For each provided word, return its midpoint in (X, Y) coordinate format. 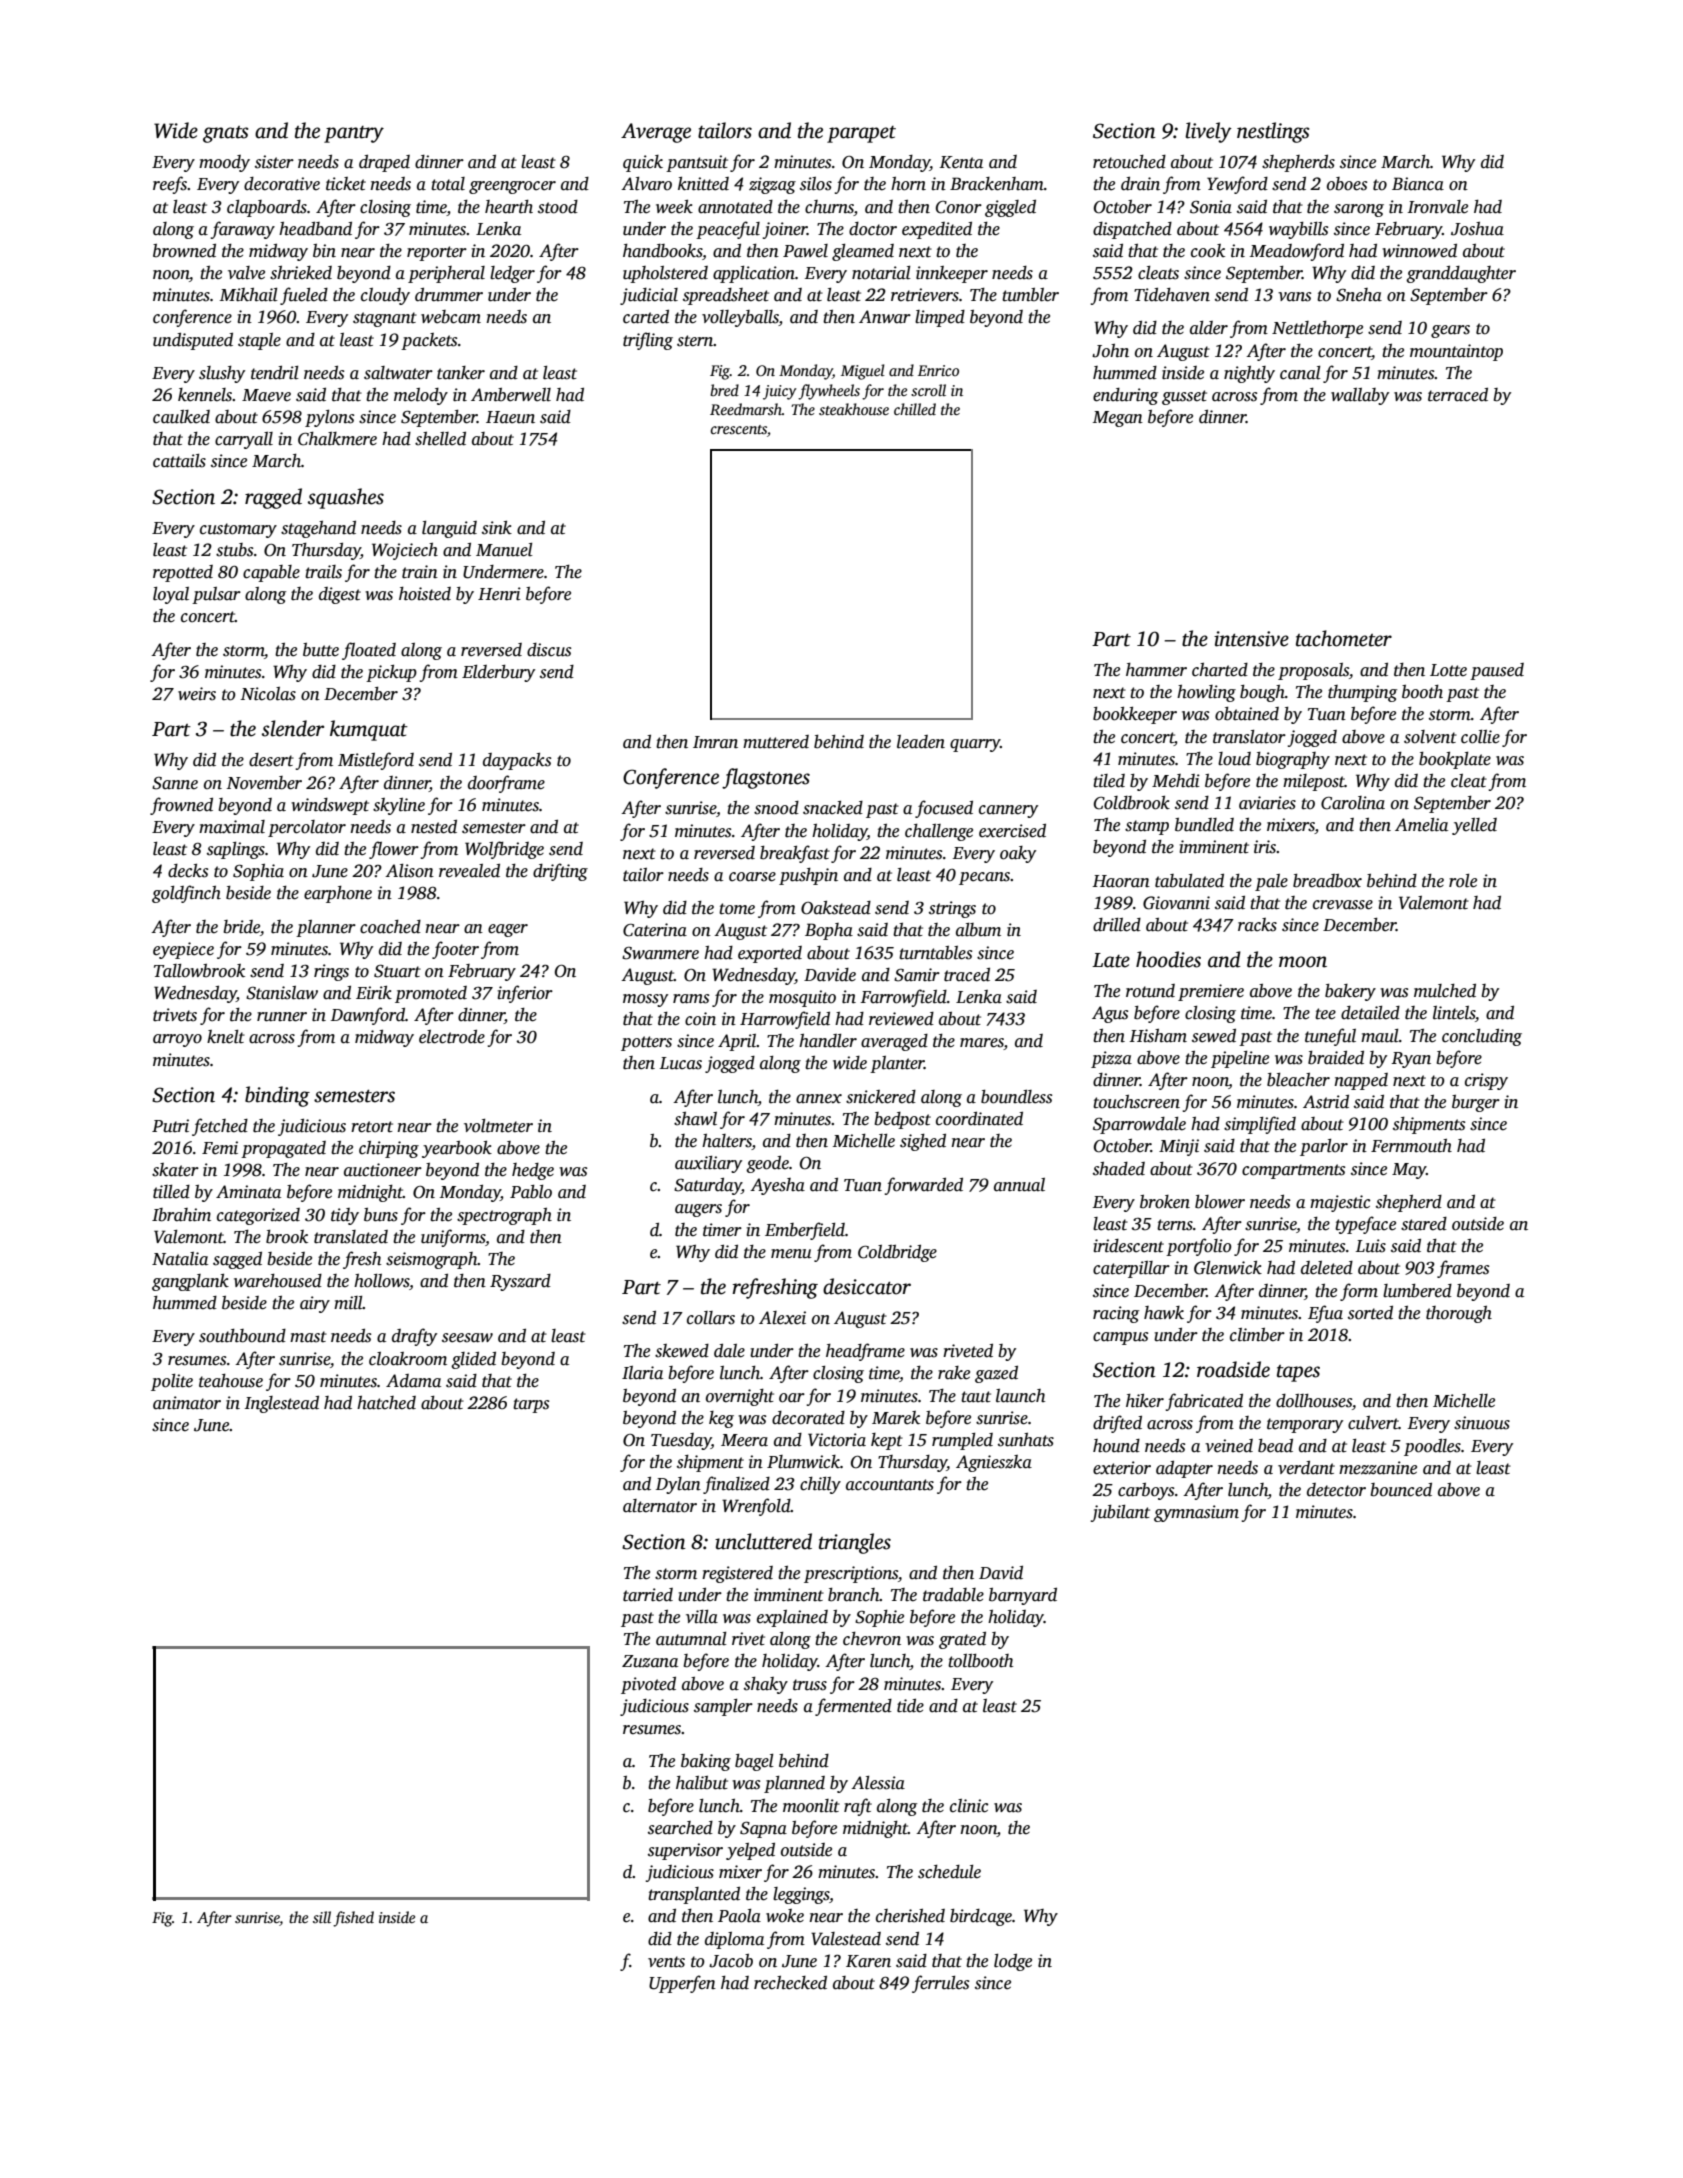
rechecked (790, 1983)
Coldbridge (897, 1253)
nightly (1249, 374)
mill (348, 1303)
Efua (1325, 1314)
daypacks (517, 761)
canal (1300, 373)
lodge (1013, 1962)
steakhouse (854, 409)
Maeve (266, 395)
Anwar (885, 317)
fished (353, 1919)
